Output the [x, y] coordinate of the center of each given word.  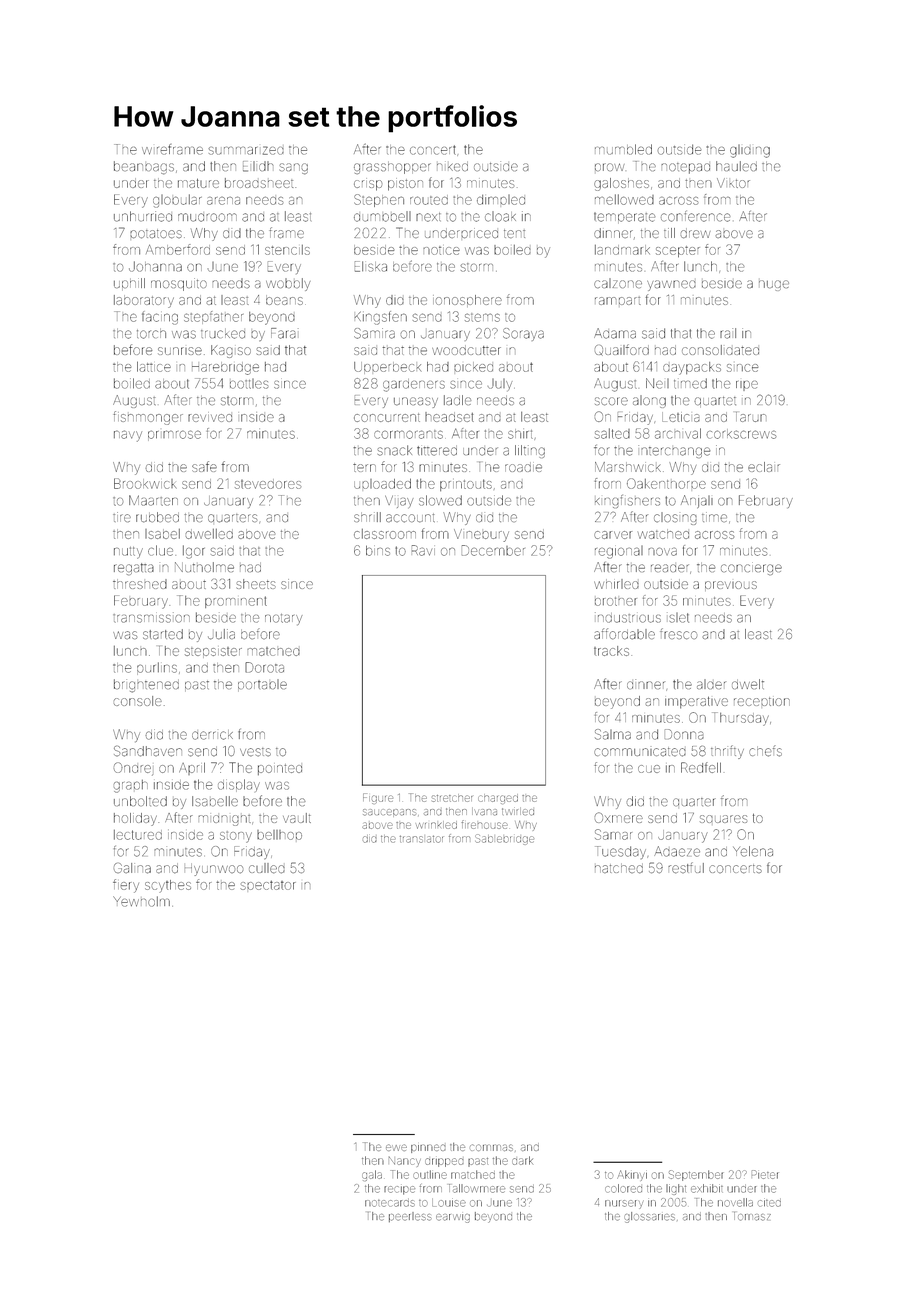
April [192, 769]
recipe [399, 1190]
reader [670, 568]
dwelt [748, 684]
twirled [518, 812]
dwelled [209, 534]
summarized [246, 150]
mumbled [623, 149]
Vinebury [481, 535]
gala [372, 1175]
